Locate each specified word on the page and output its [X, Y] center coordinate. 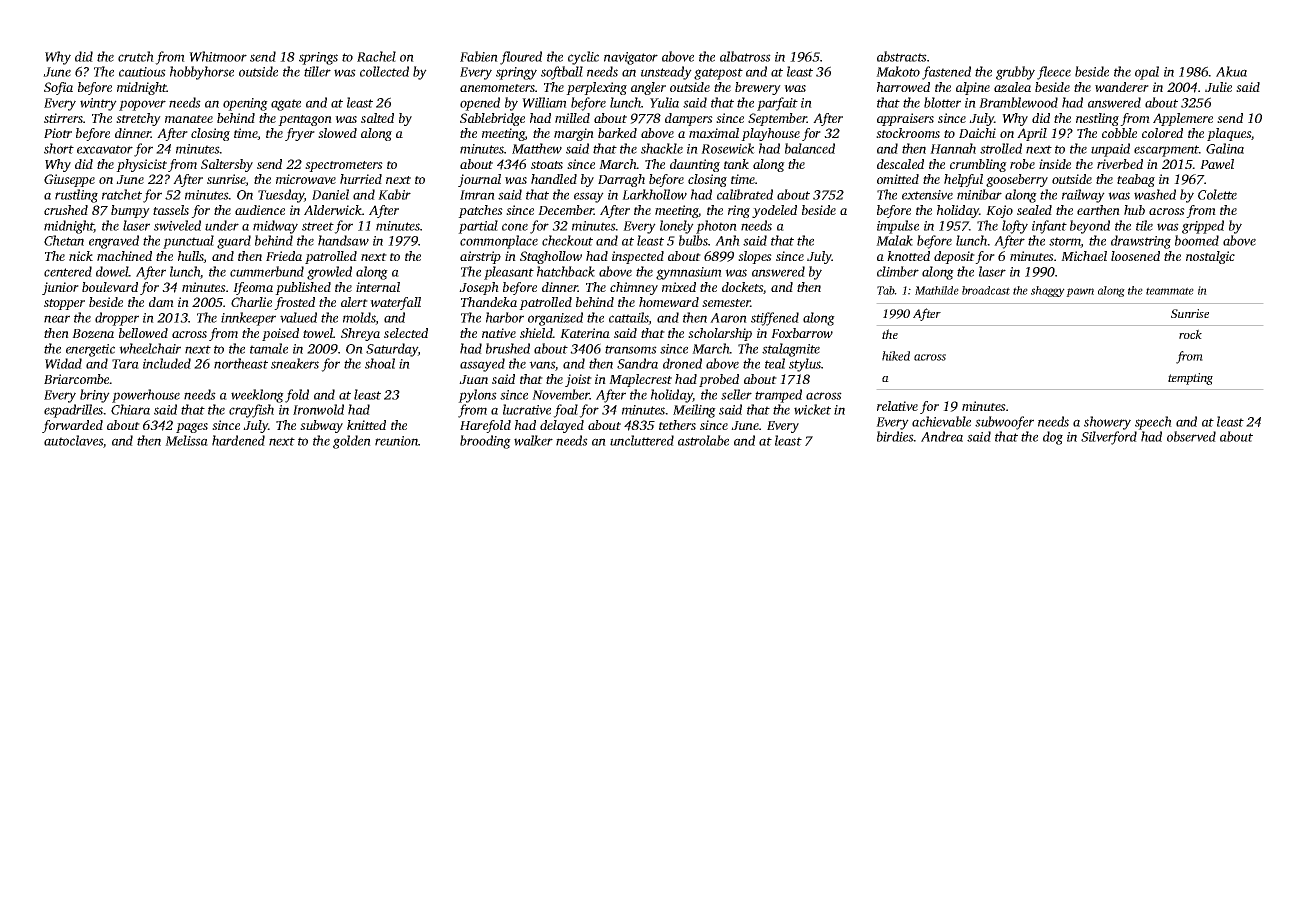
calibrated [745, 194]
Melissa [186, 440]
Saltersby [227, 165]
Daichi [977, 133]
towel [318, 333]
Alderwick [333, 210]
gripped [1203, 227]
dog [1053, 438]
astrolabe [703, 440]
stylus [805, 365]
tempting [1190, 379]
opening [245, 104]
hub [1134, 210]
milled [572, 118]
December [566, 210]
